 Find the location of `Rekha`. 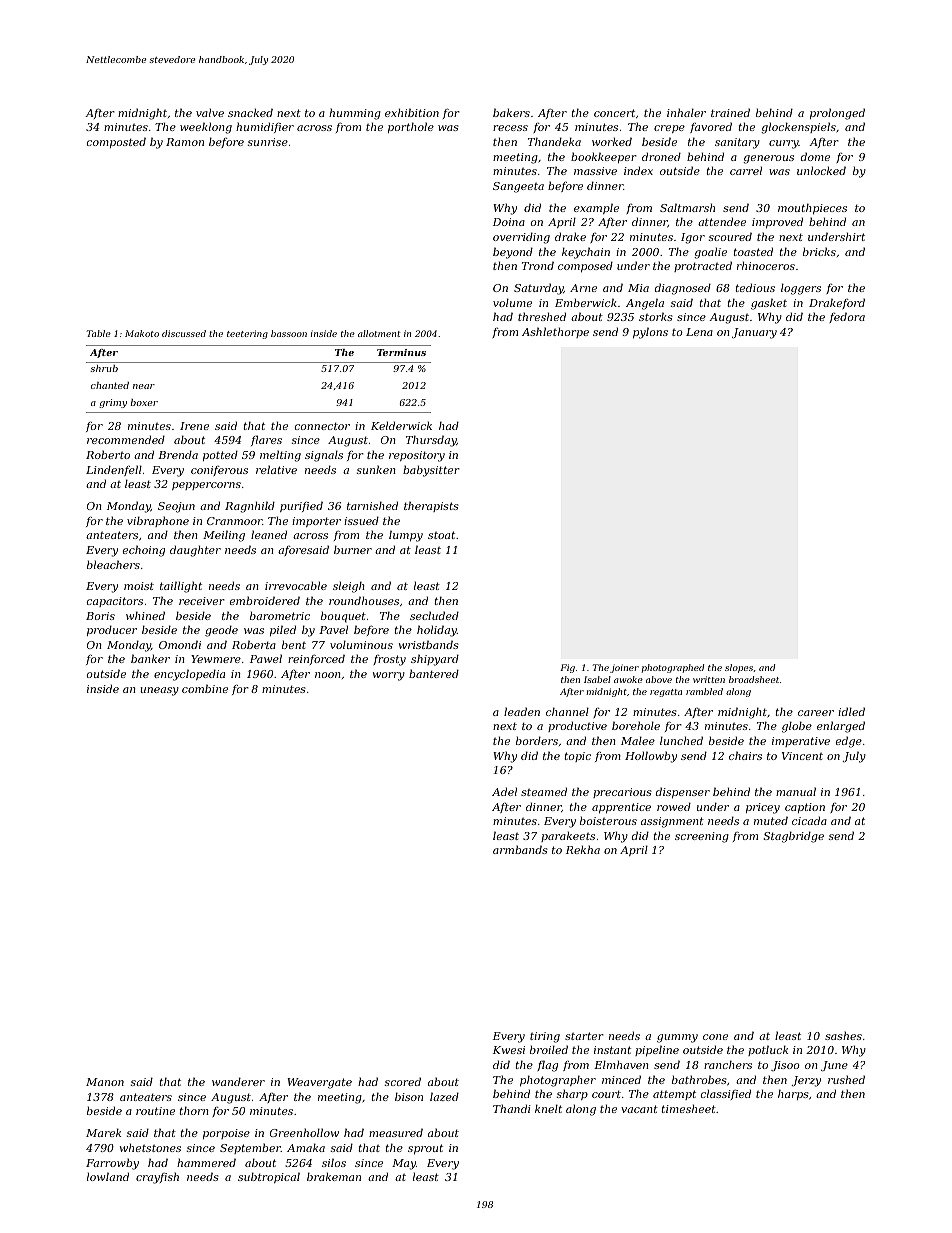

Rekha is located at coordinates (583, 849).
